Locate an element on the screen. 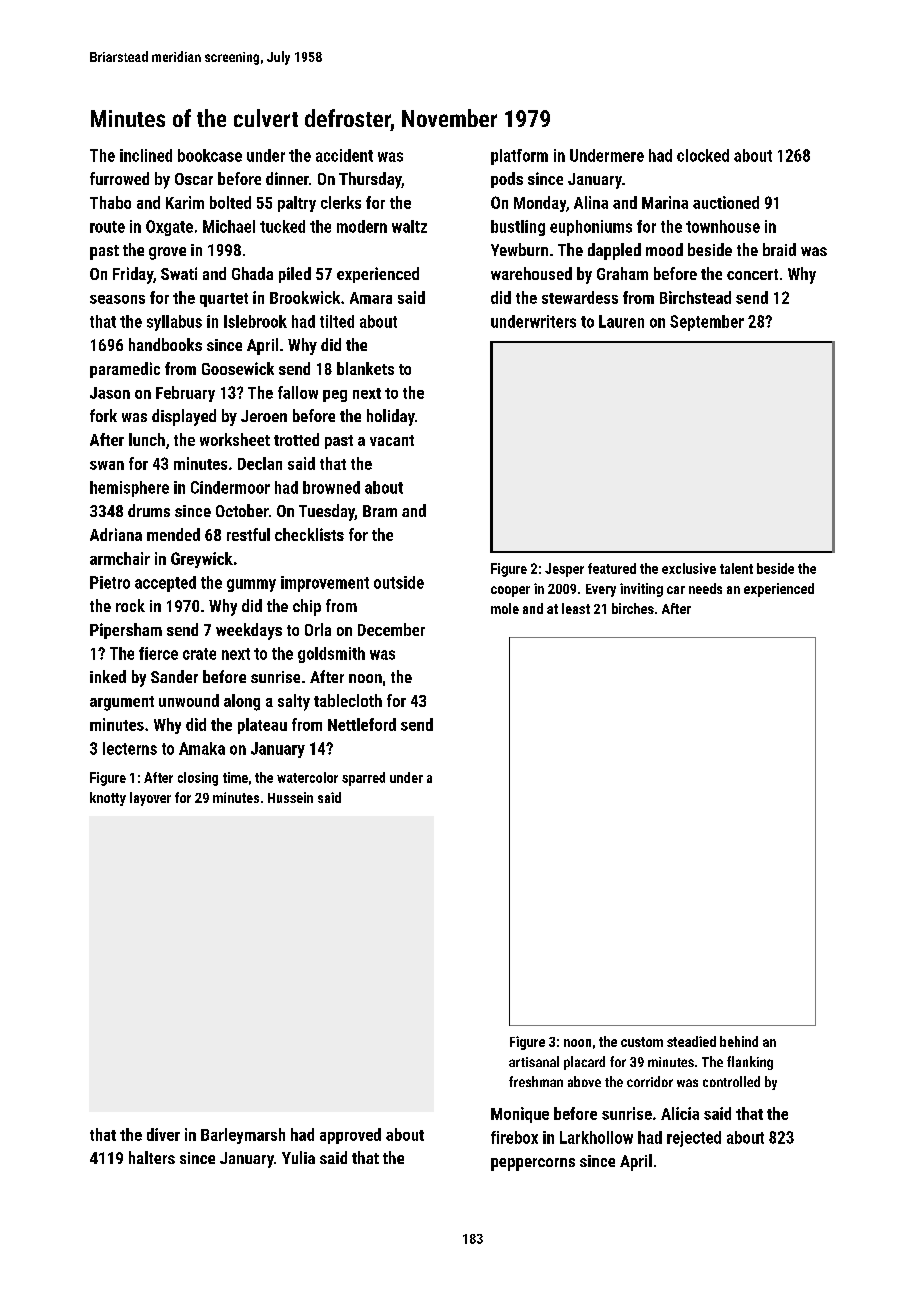 The width and height of the screenshot is (924, 1311). December is located at coordinates (391, 629).
